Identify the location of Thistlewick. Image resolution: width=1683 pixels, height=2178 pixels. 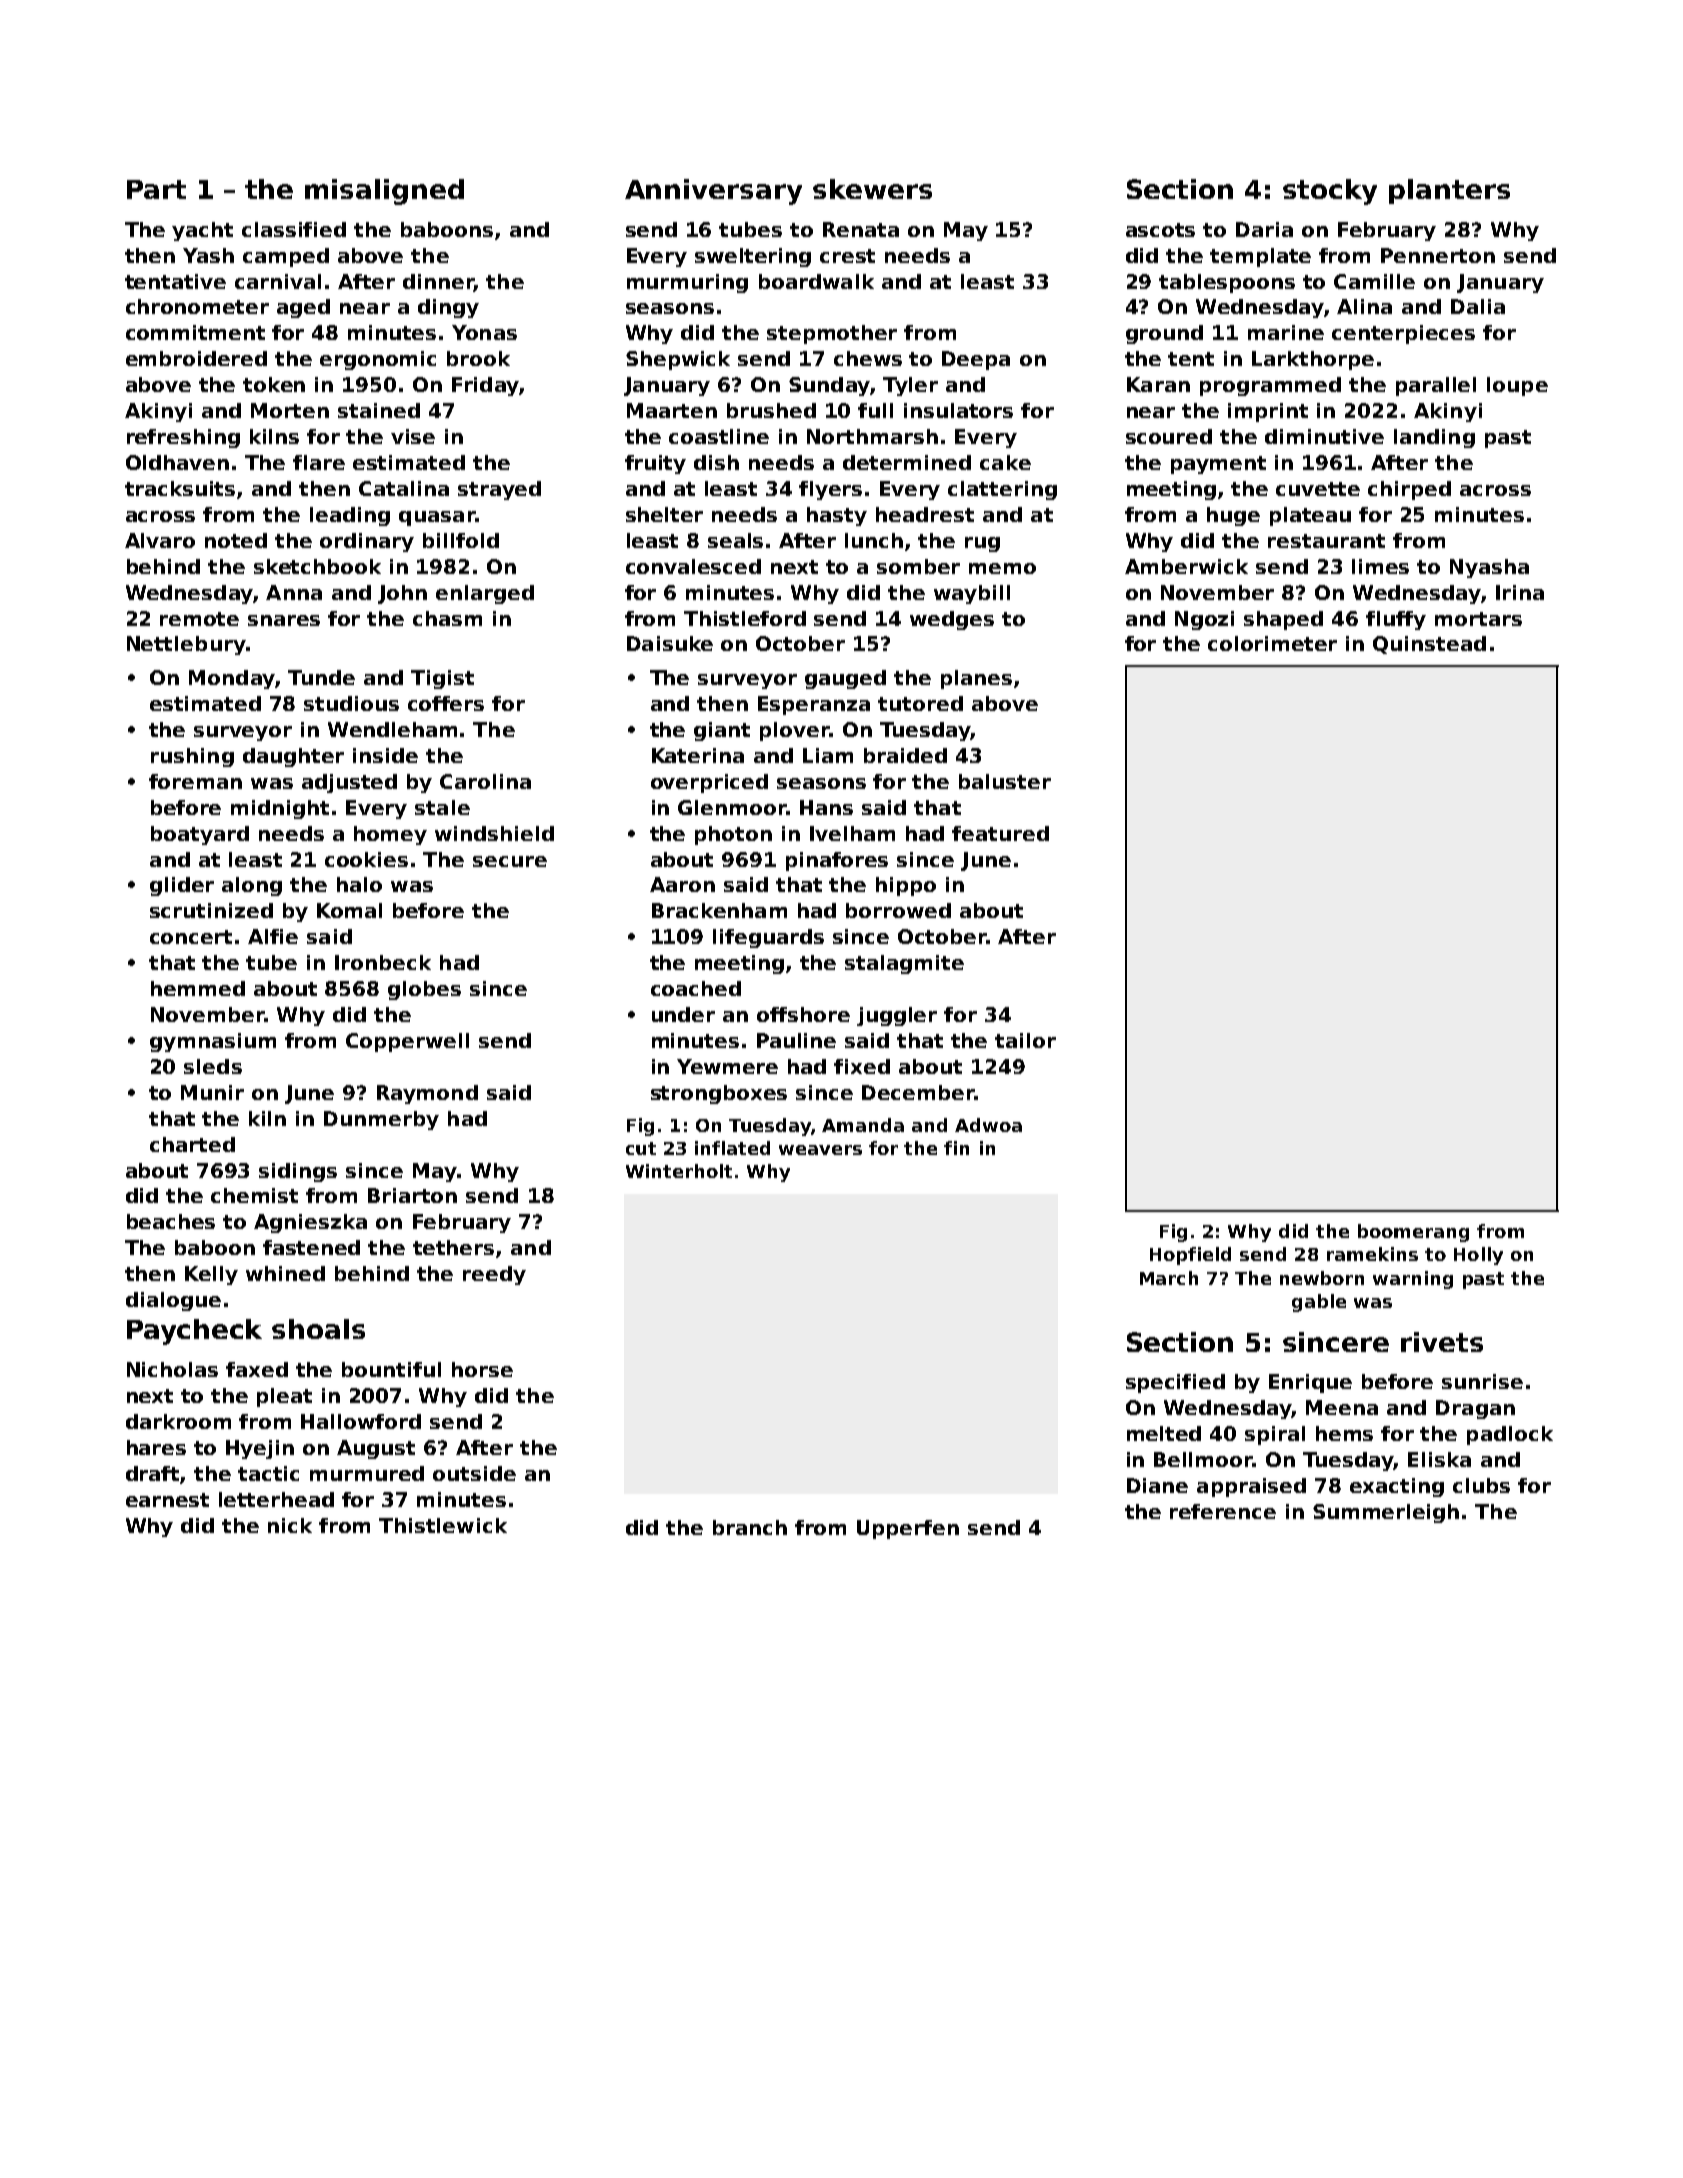
(443, 1525).
